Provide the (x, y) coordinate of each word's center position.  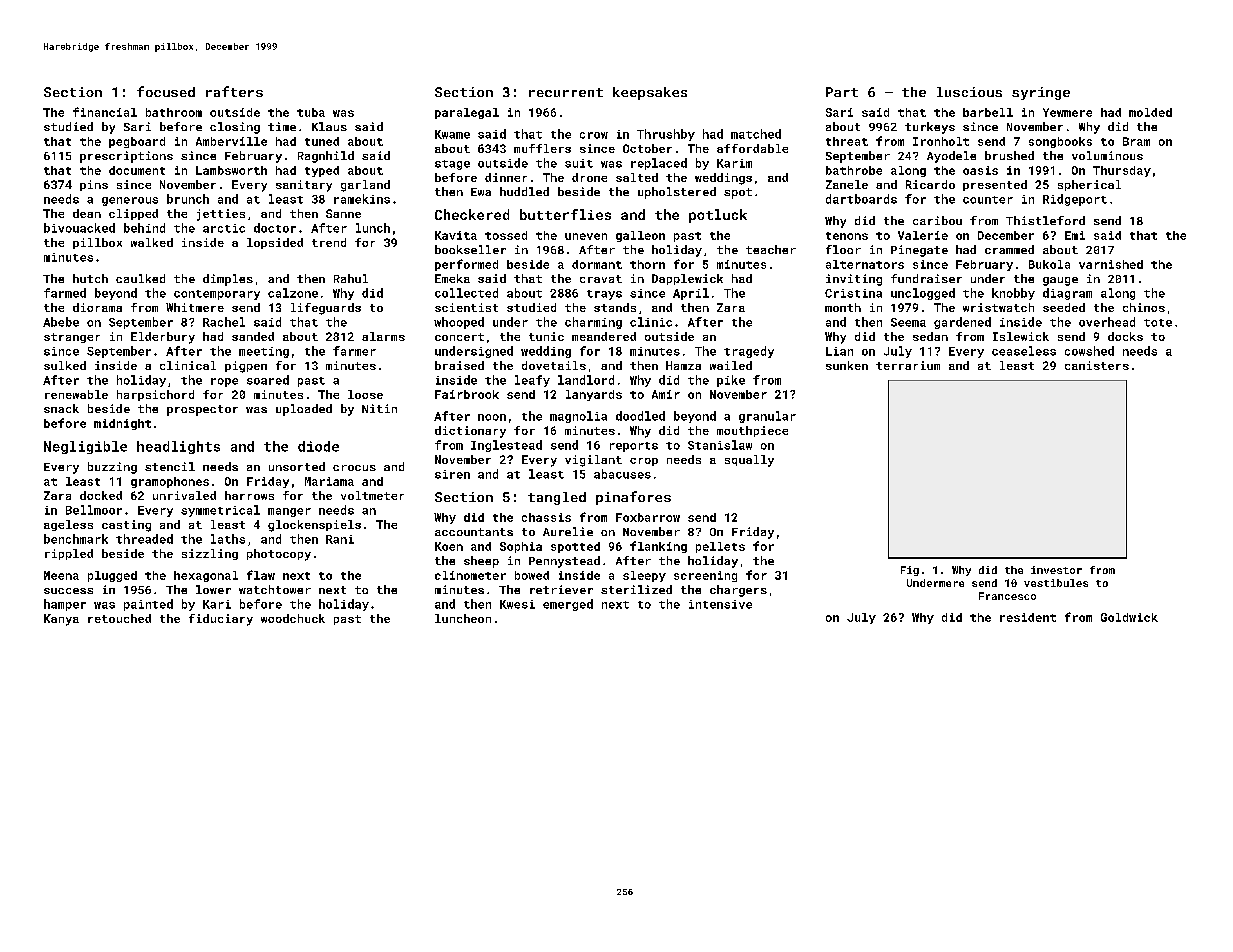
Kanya (61, 620)
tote (1158, 323)
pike (731, 381)
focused (166, 91)
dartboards (861, 199)
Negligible (85, 447)
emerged (568, 605)
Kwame (452, 134)
